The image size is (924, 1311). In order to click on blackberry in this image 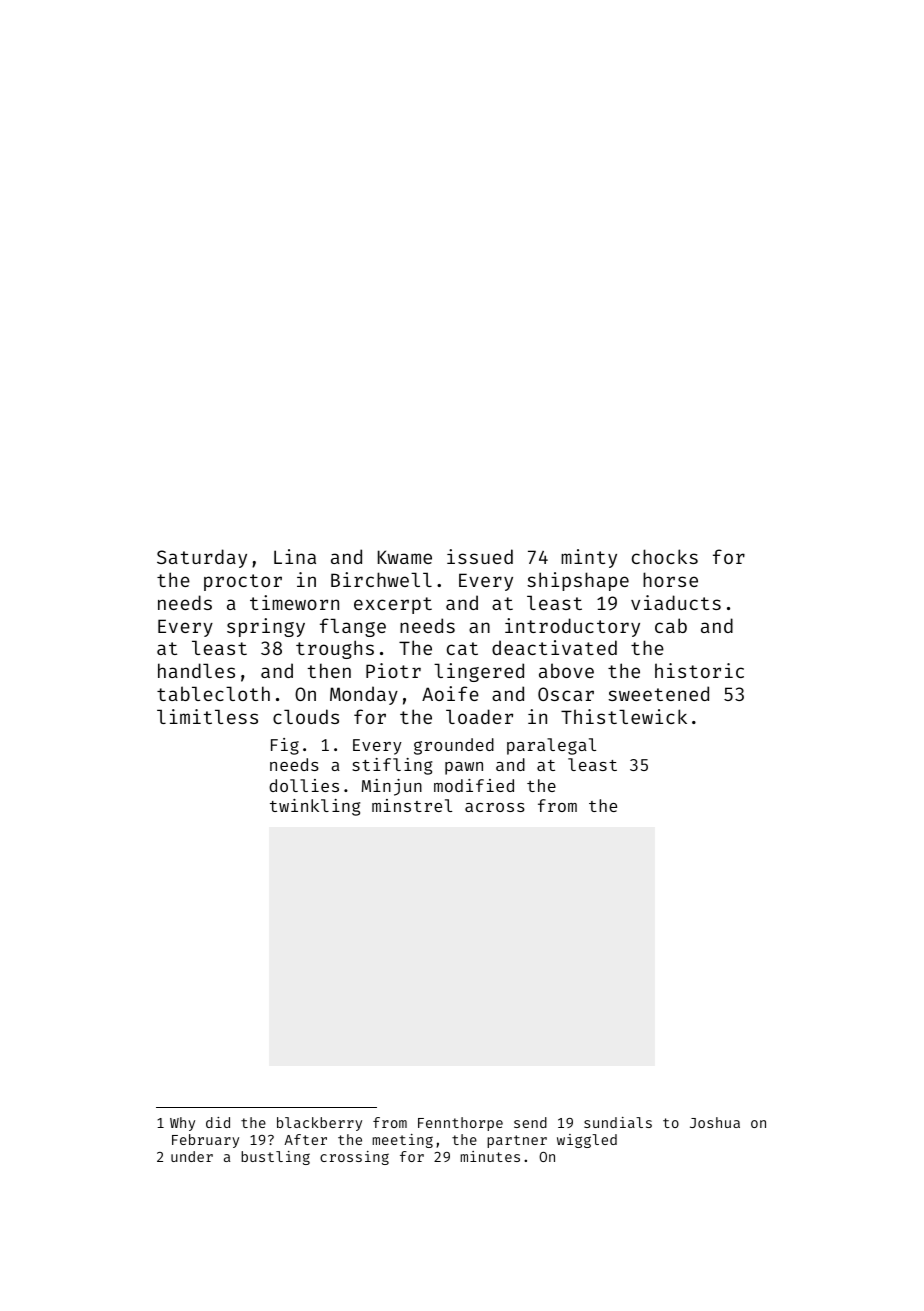, I will do `click(319, 1124)`.
